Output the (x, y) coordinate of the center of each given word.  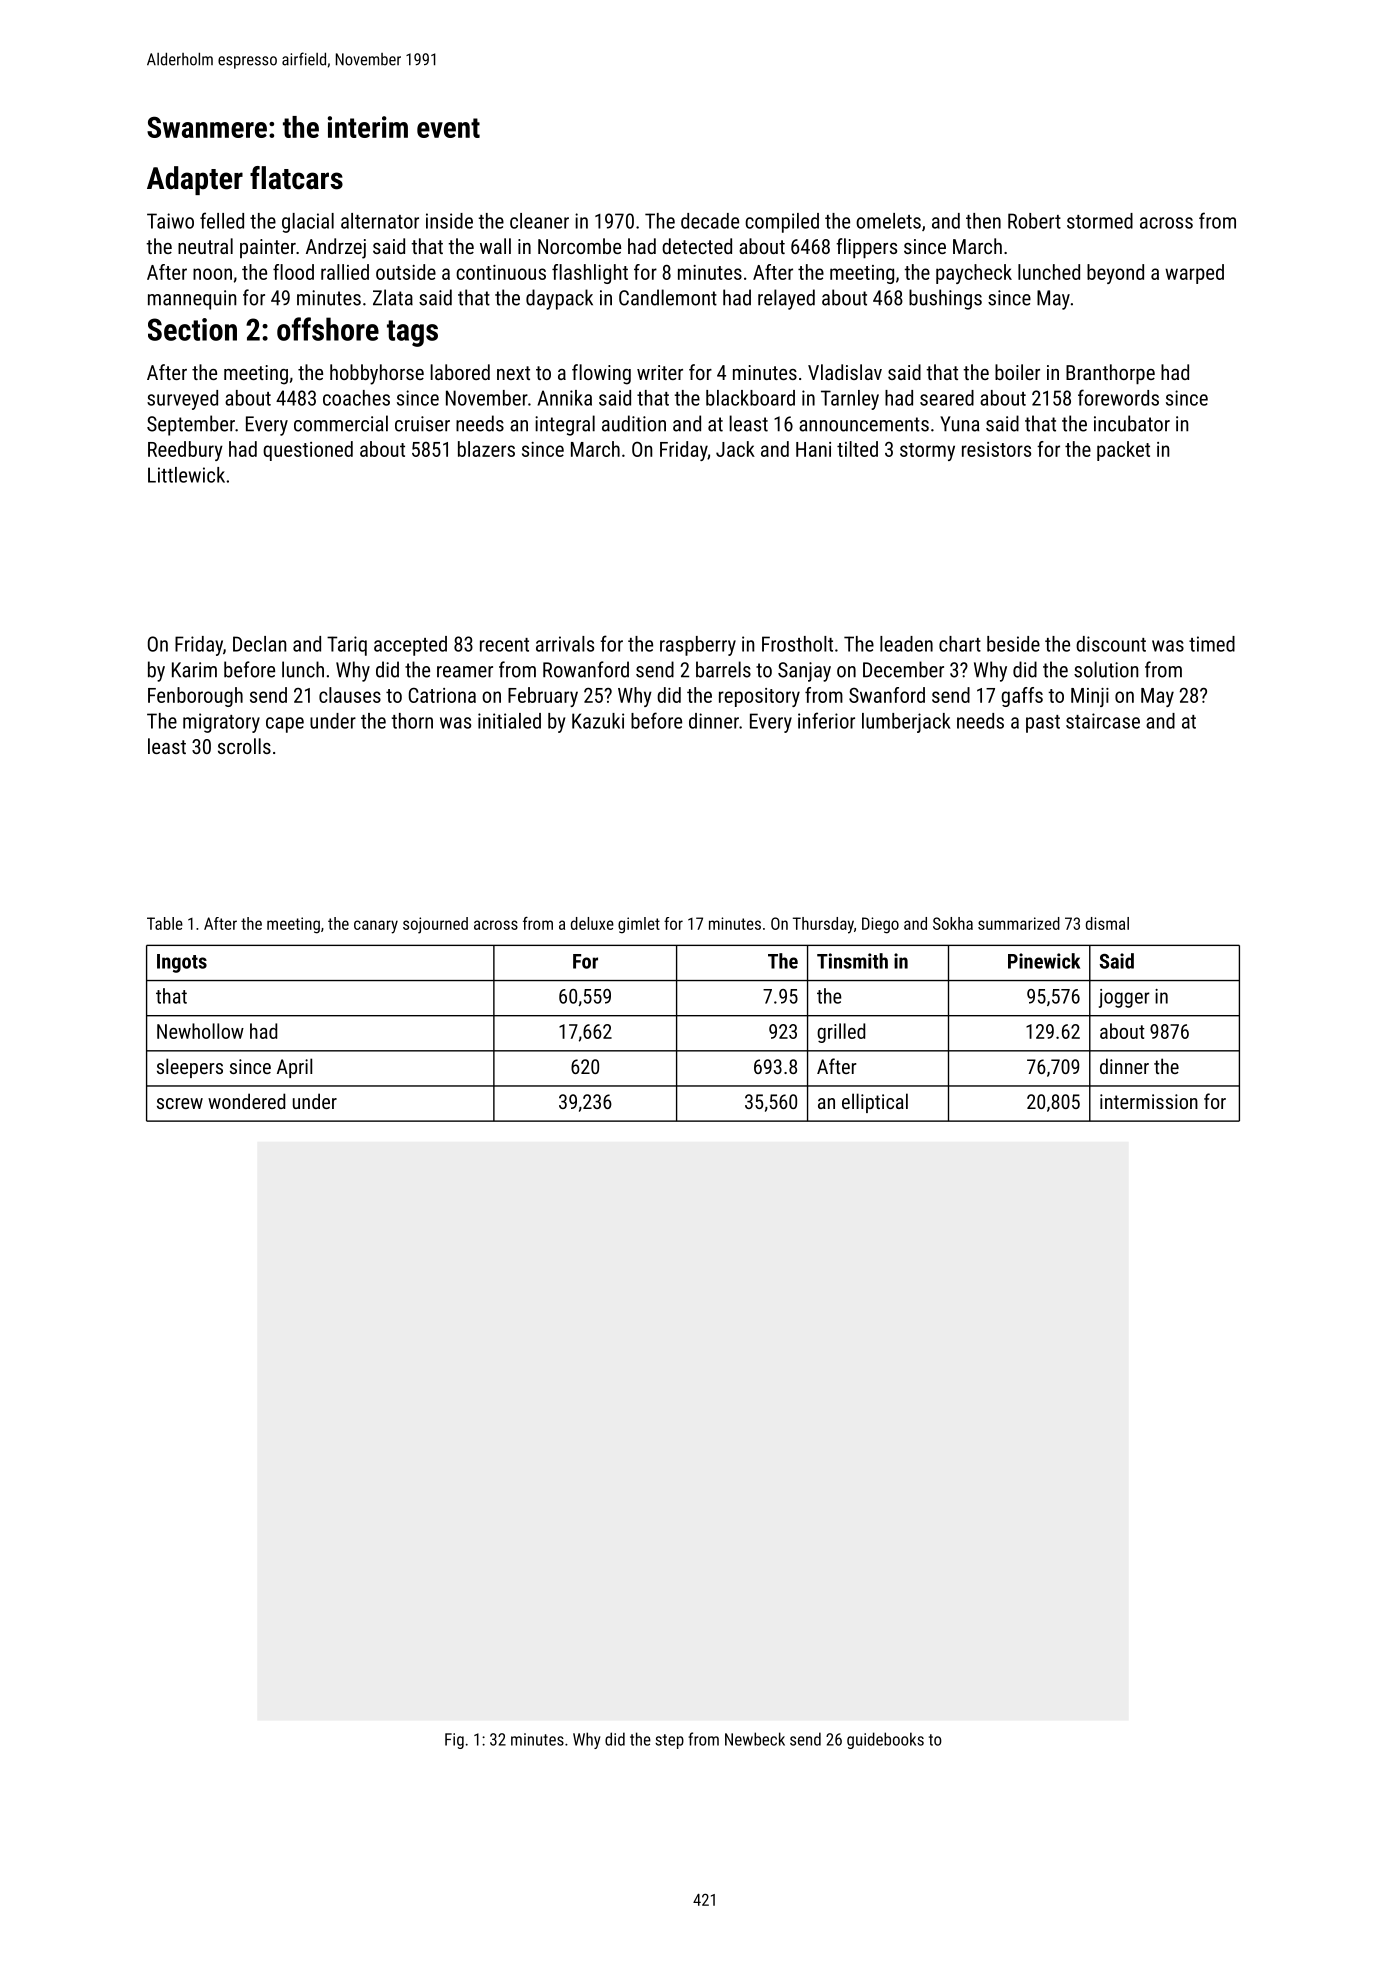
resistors (996, 449)
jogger (1124, 998)
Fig (454, 1741)
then (983, 221)
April (294, 1068)
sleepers (190, 1068)
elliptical (875, 1103)
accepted (410, 646)
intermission (1149, 1101)
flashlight (590, 274)
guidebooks (885, 1740)
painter (268, 248)
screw (180, 1103)
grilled (841, 1033)
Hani (813, 449)
